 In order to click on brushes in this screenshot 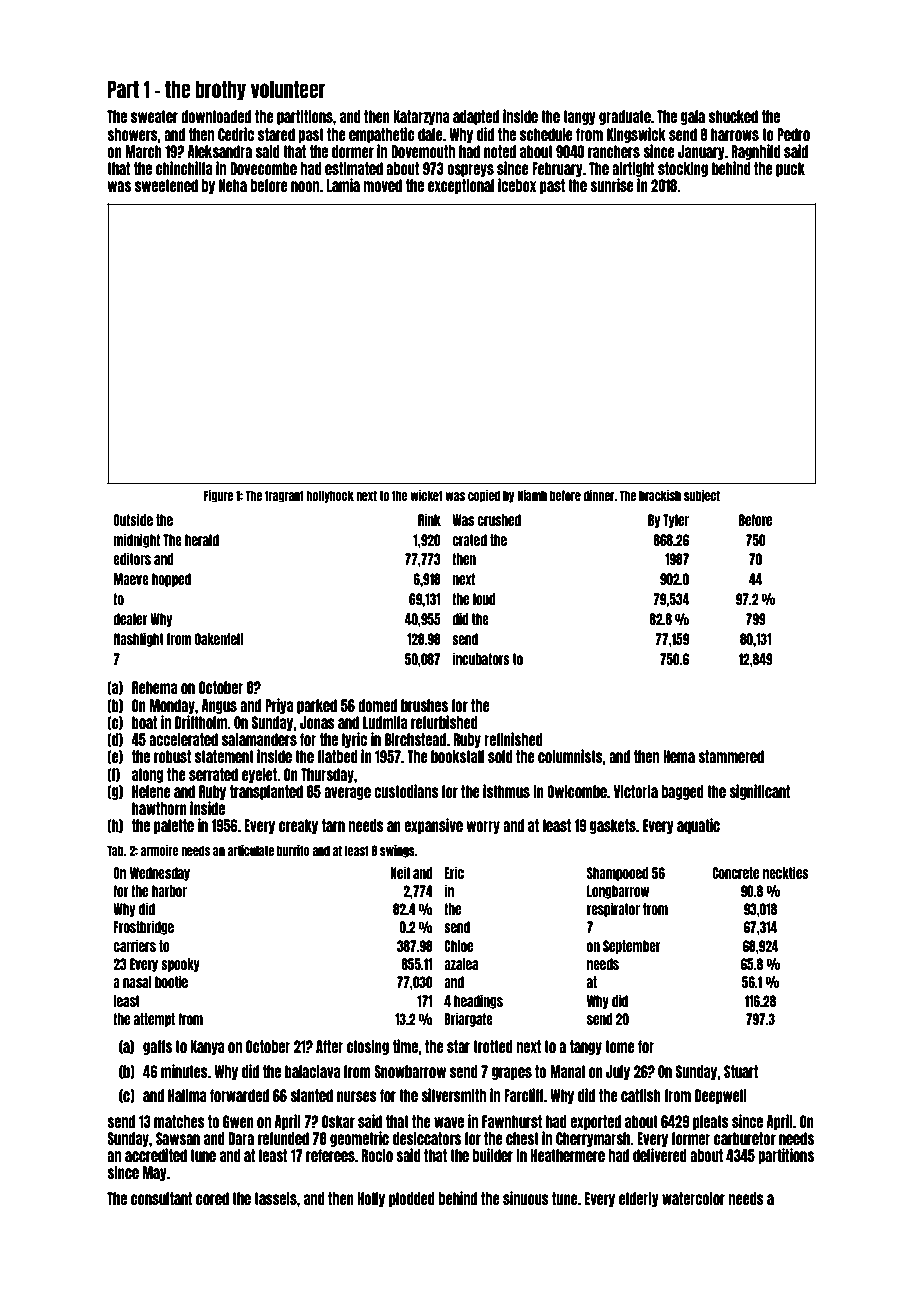, I will do `click(424, 705)`.
